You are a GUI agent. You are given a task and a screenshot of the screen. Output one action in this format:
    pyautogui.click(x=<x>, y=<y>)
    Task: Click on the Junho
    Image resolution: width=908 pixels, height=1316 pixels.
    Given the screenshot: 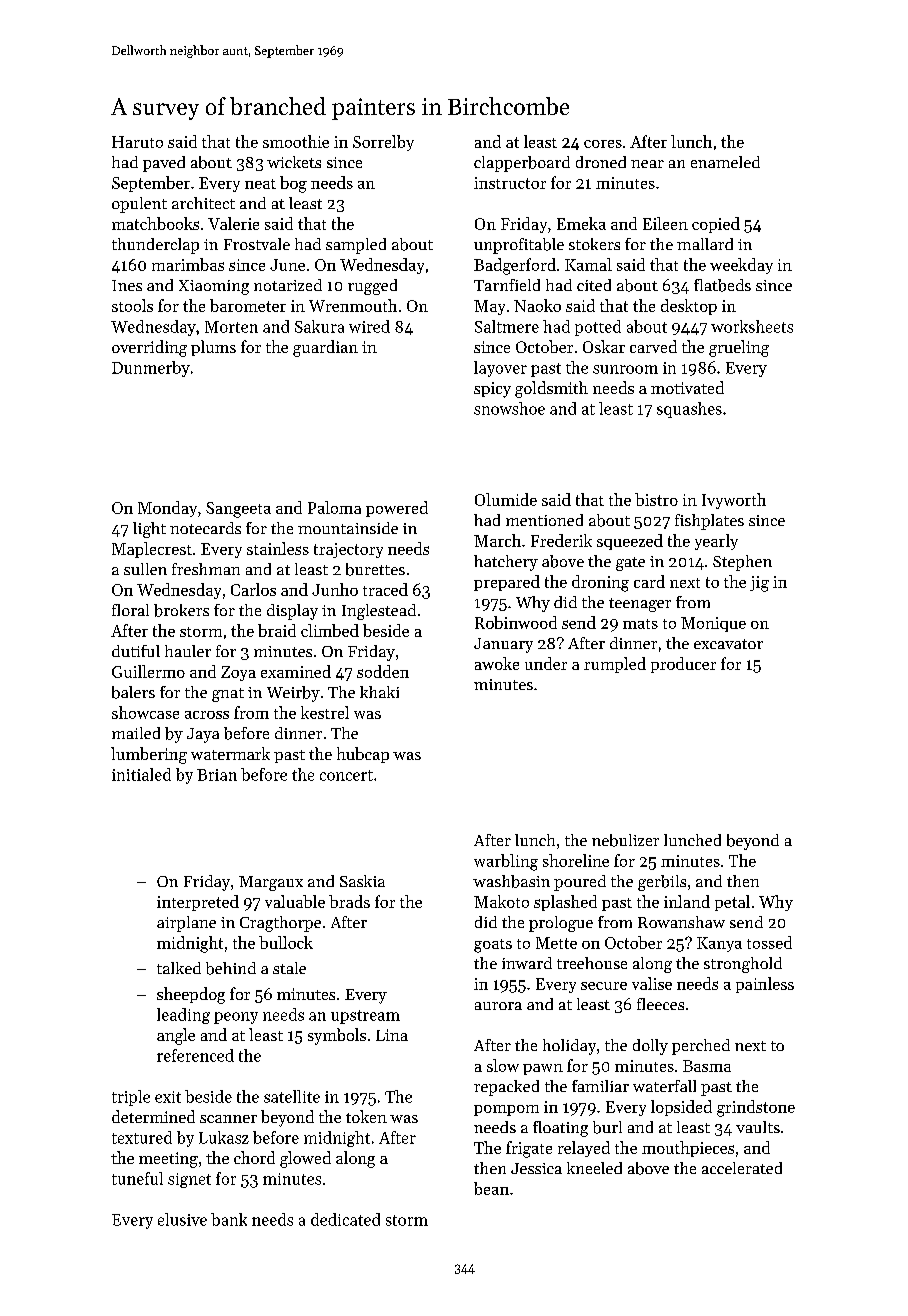 What is the action you would take?
    pyautogui.click(x=335, y=589)
